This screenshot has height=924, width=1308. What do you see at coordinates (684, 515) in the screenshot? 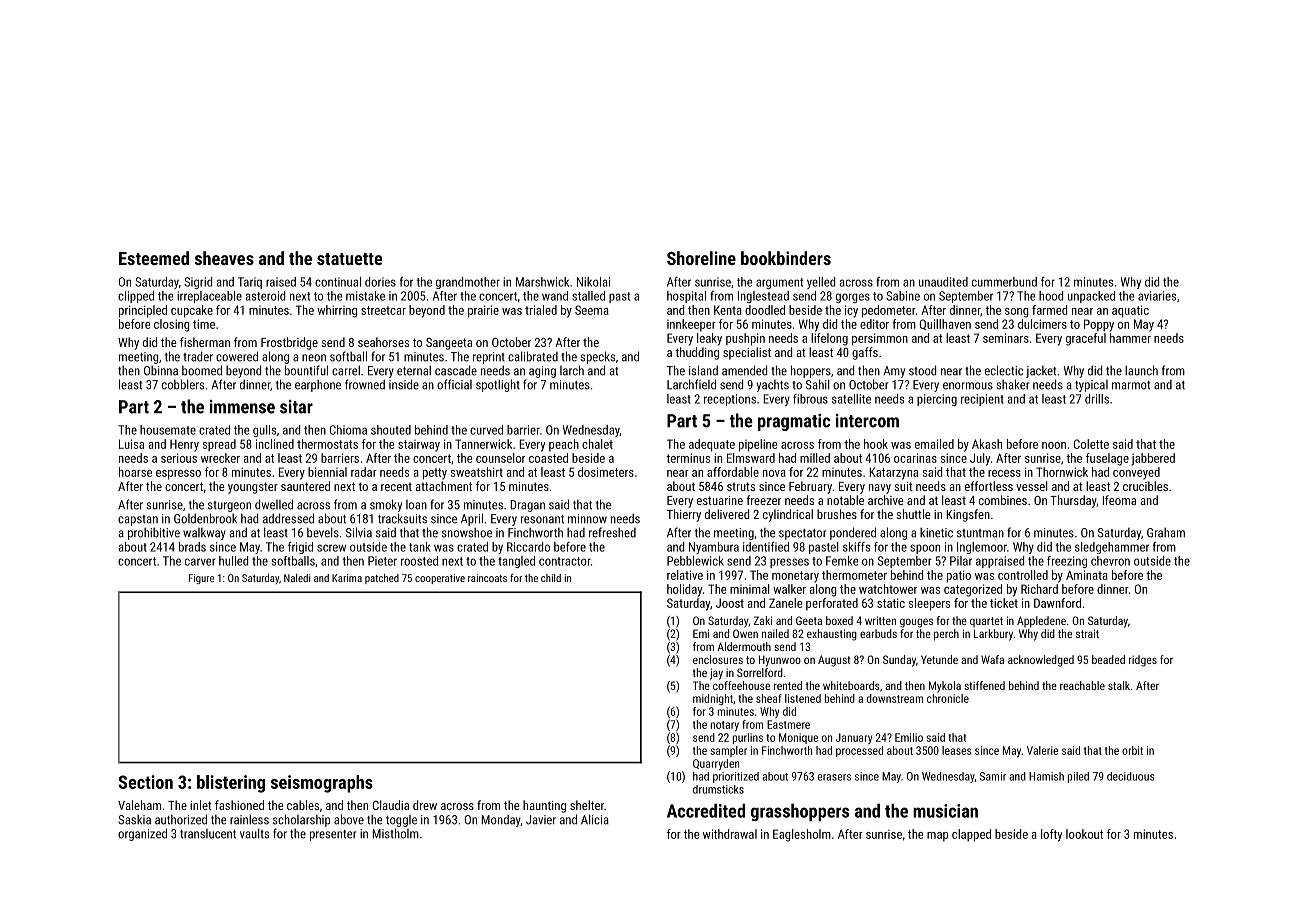
I see `Thierry` at bounding box center [684, 515].
